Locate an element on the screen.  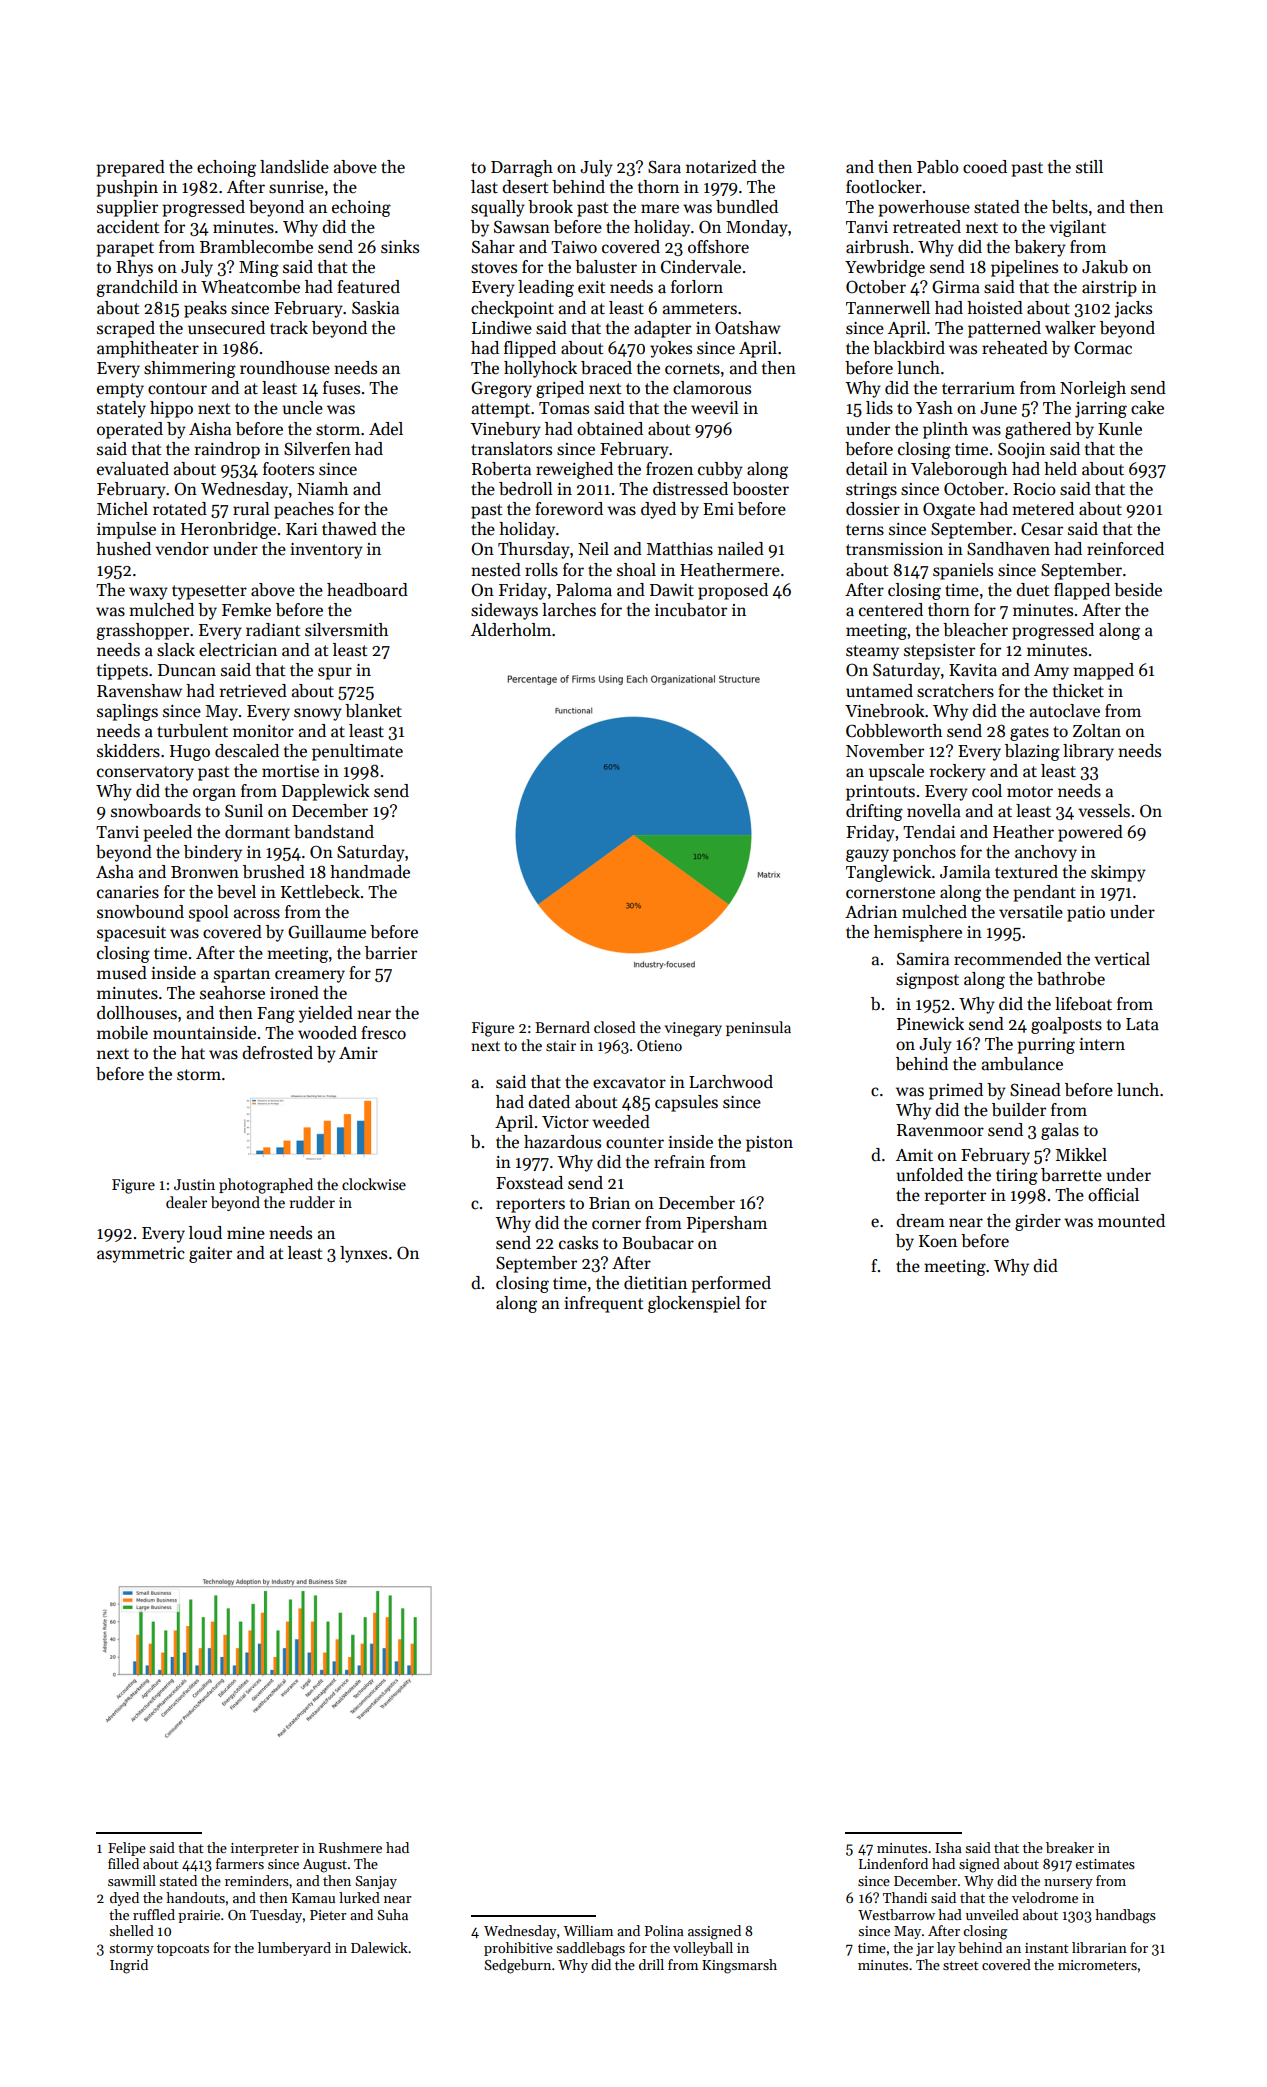
Oxgate is located at coordinates (949, 510).
